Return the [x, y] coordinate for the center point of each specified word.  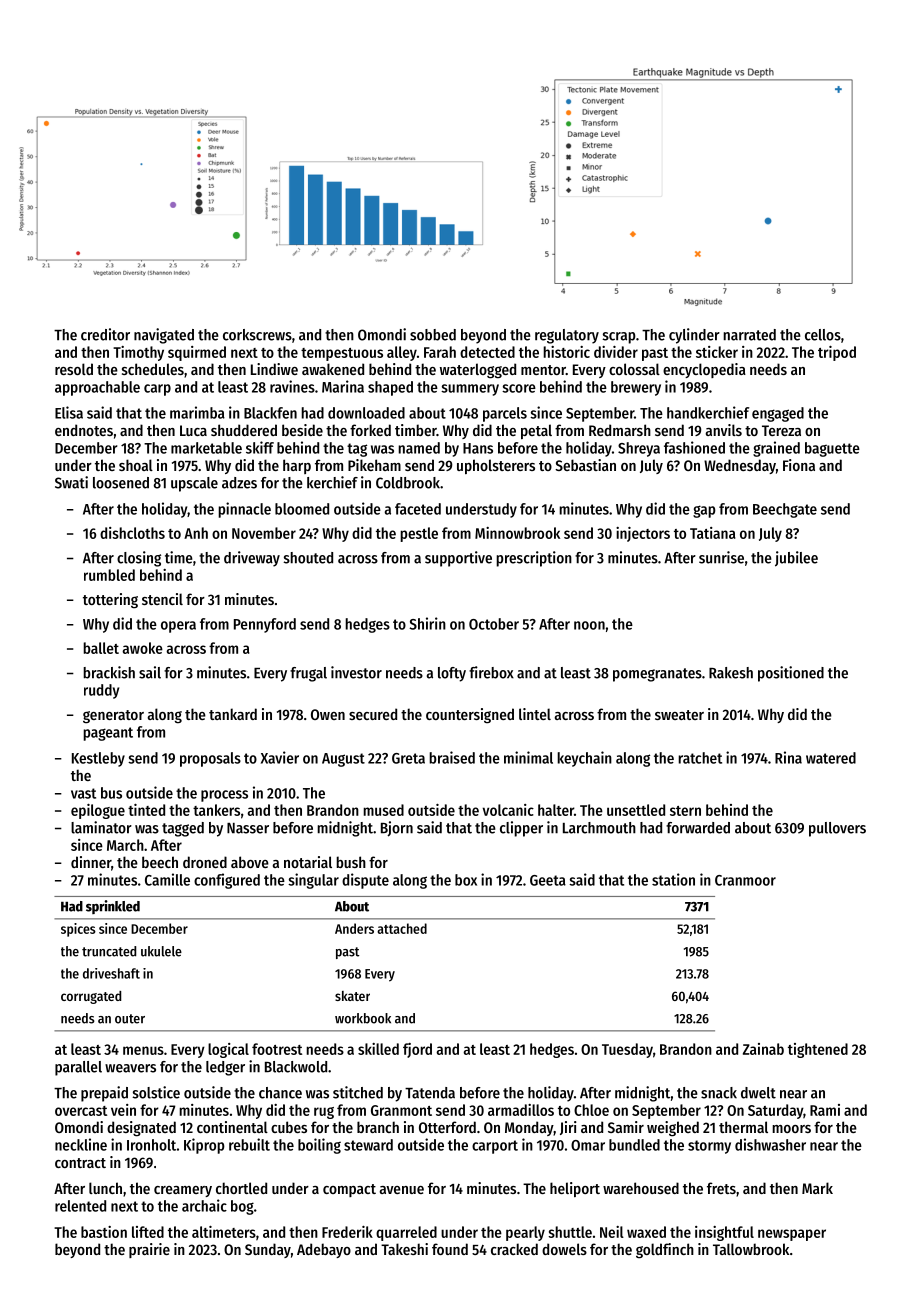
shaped [390, 388]
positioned [791, 674]
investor [356, 672]
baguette [832, 449]
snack [719, 1093]
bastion [104, 1232]
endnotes [84, 430]
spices [78, 930]
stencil [162, 599]
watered [831, 758]
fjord [417, 1050]
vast [83, 793]
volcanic [508, 810]
